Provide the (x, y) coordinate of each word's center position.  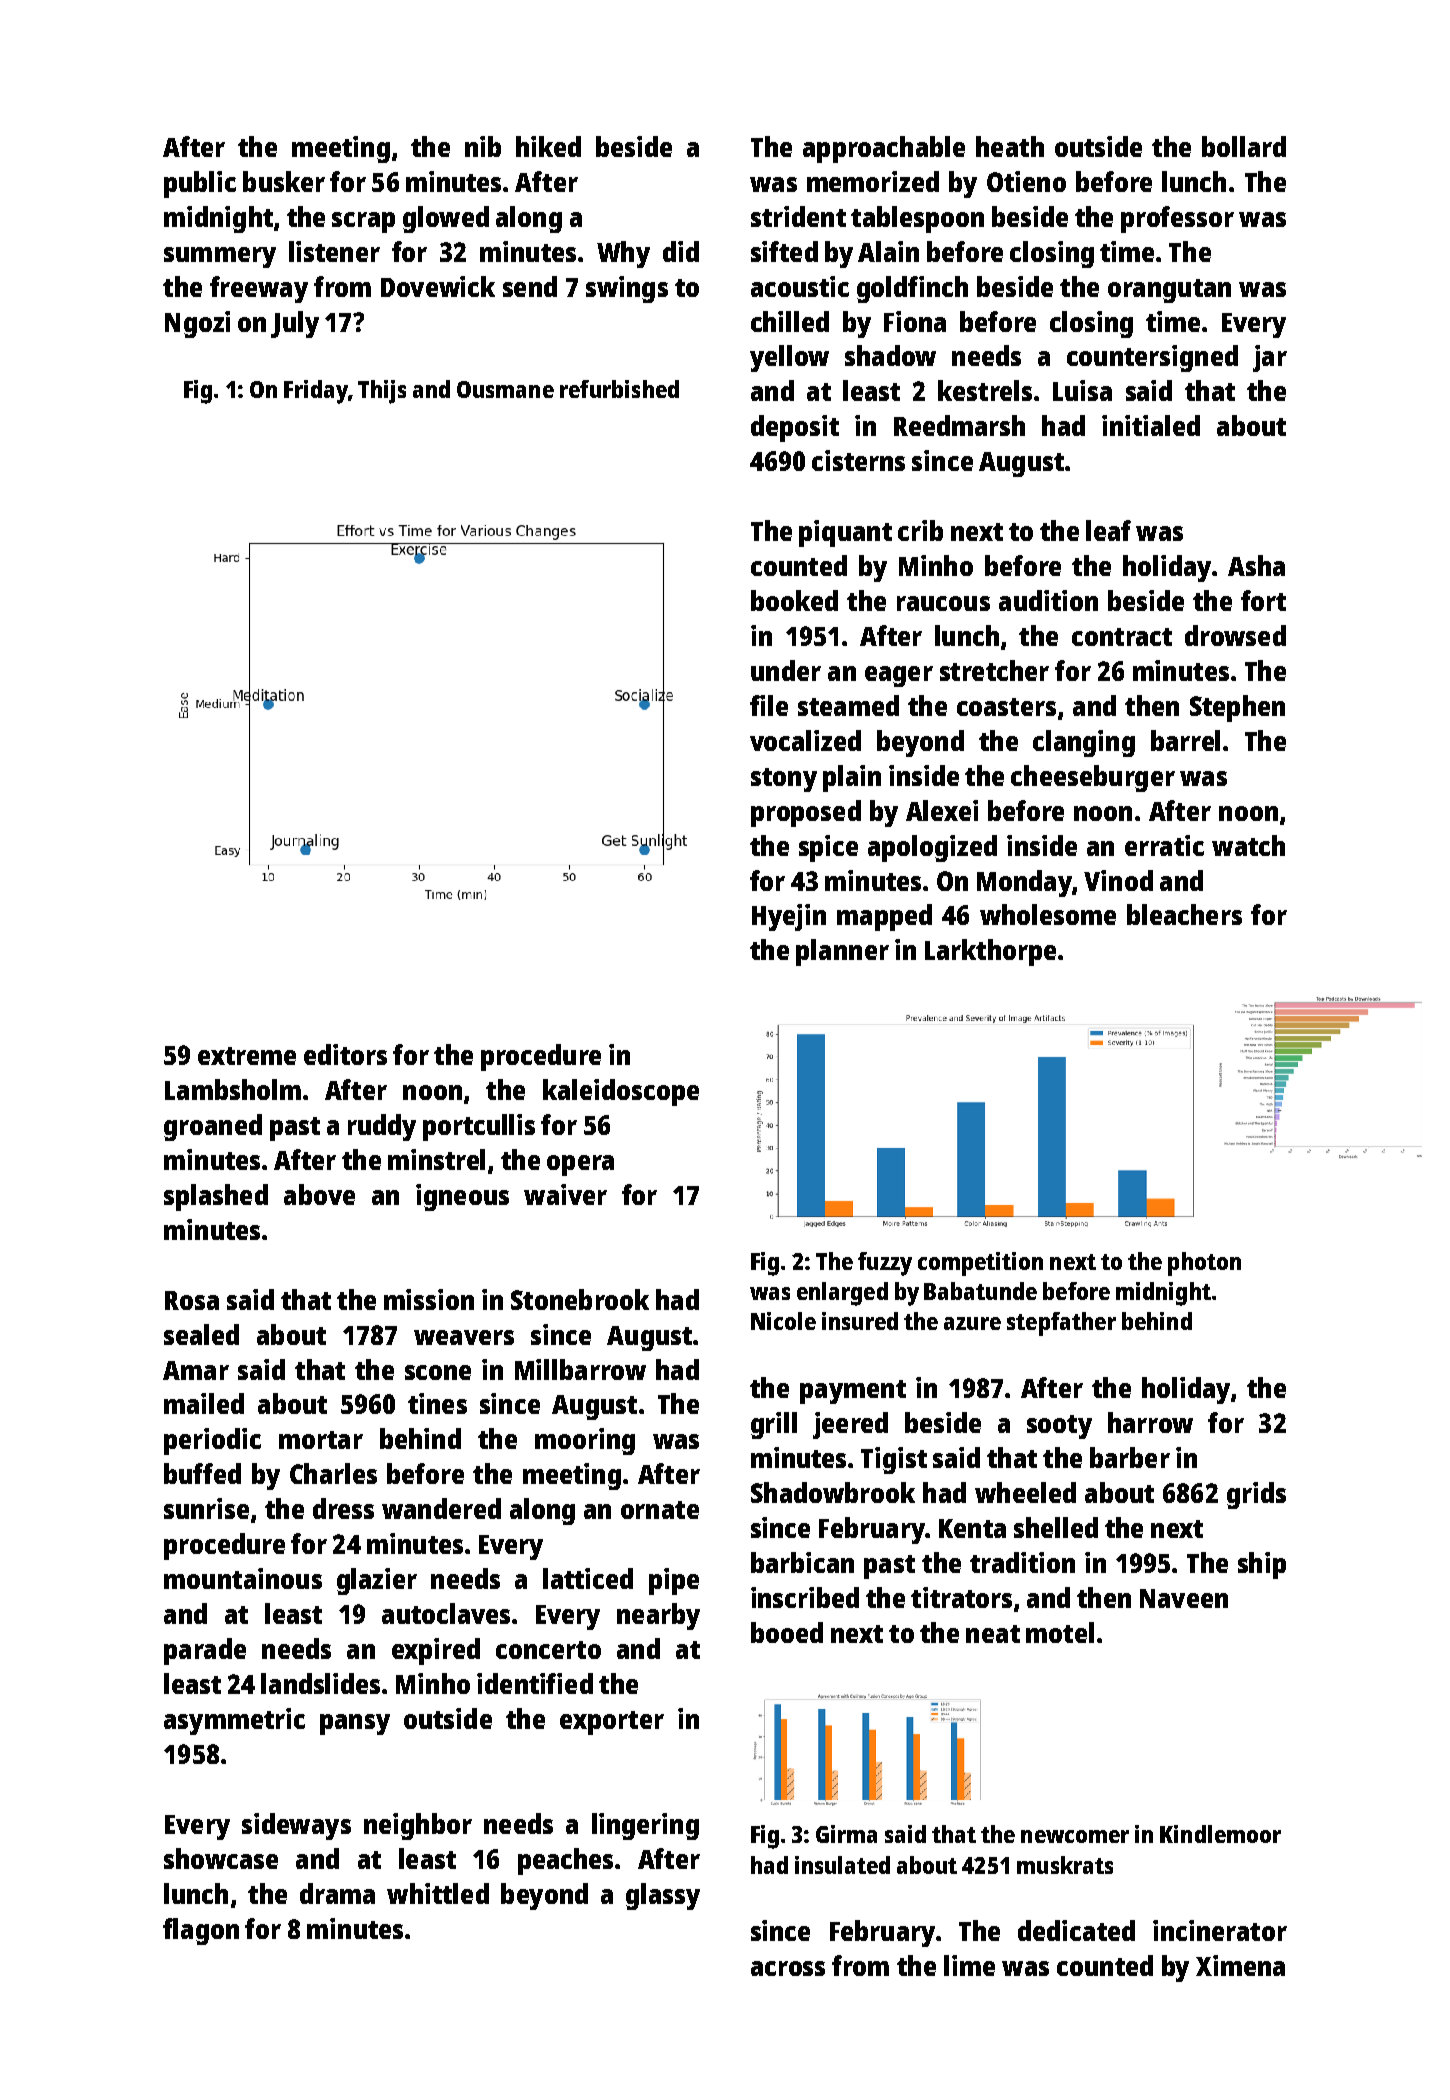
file (769, 705)
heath (1010, 146)
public (200, 184)
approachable (884, 149)
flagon (201, 1931)
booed (787, 1632)
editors (345, 1054)
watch (1248, 845)
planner (842, 952)
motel (1060, 1632)
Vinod (1118, 880)
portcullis (479, 1127)
